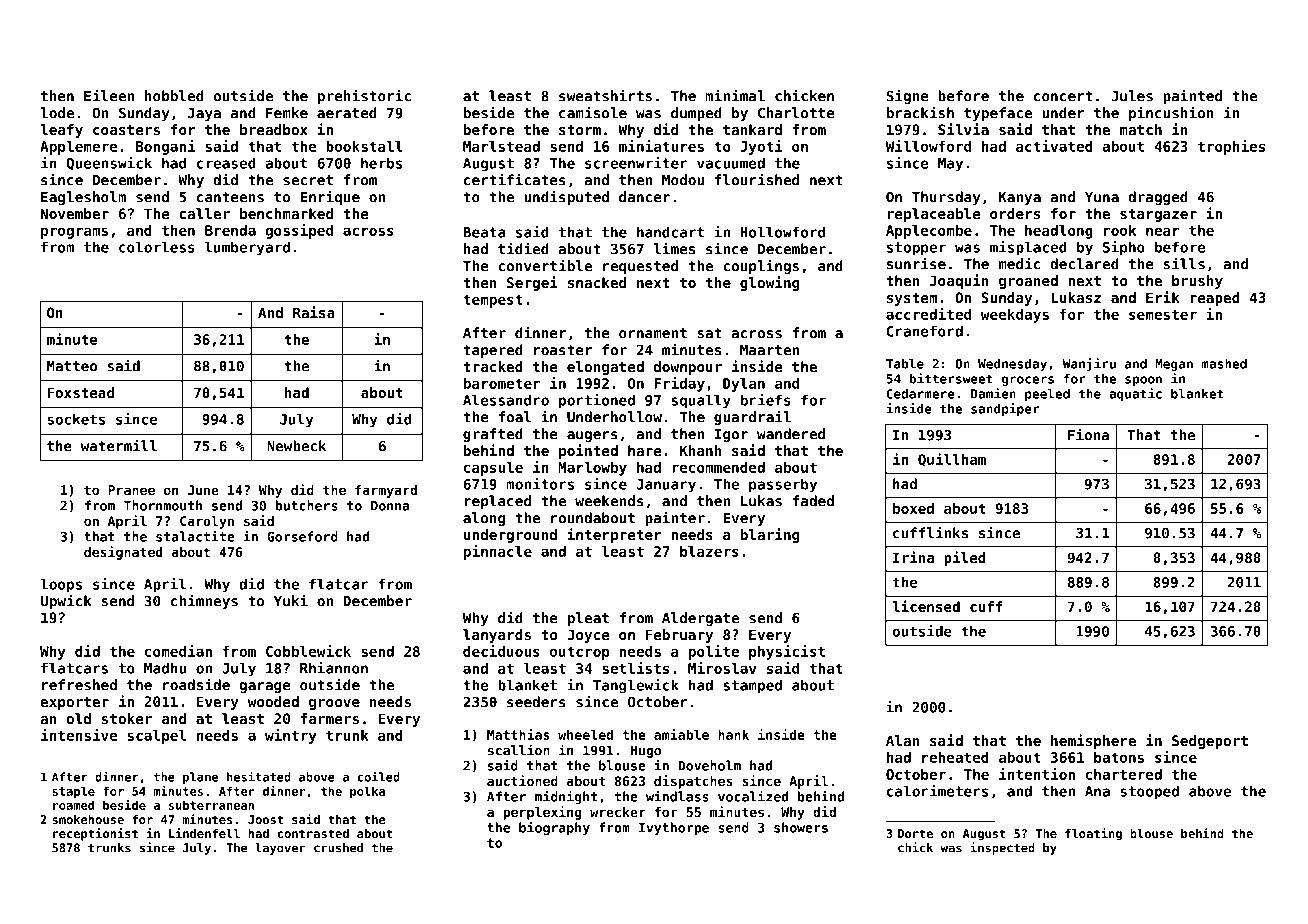  Describe the element at coordinates (769, 350) in the document. I see `Maarten` at that location.
